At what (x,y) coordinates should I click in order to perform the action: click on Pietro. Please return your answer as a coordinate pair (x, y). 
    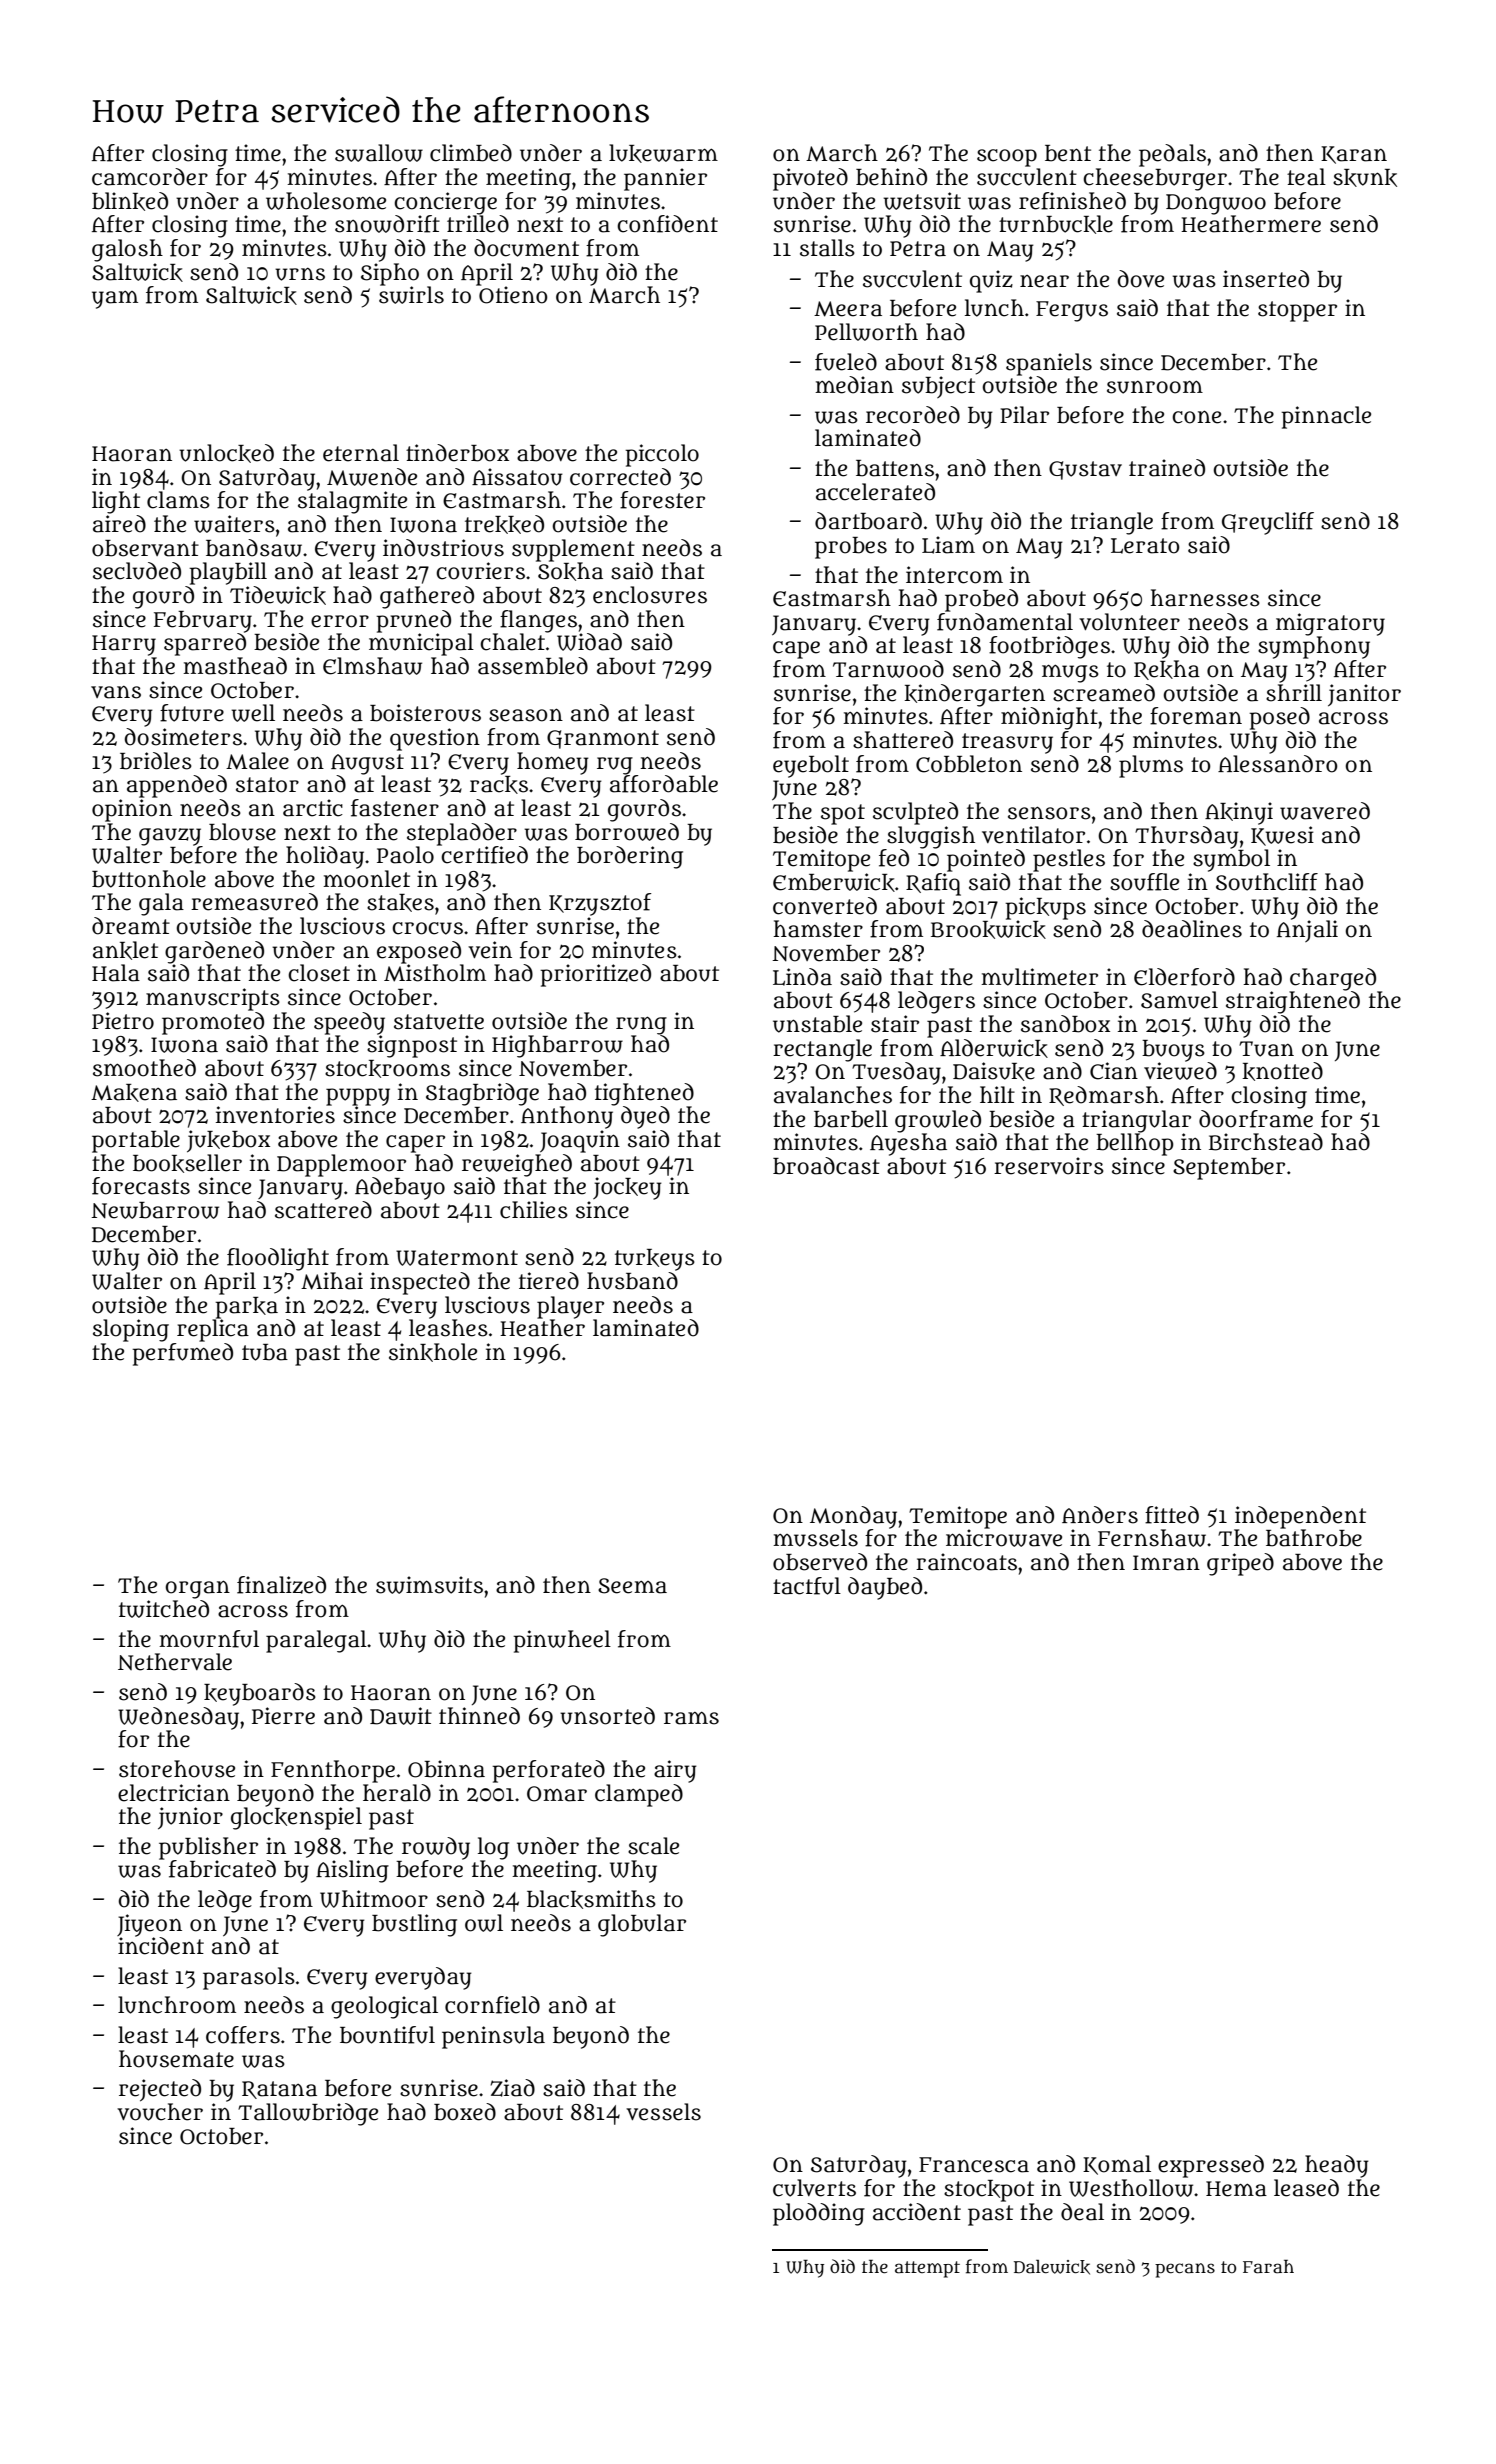
    Looking at the image, I should click on (123, 1021).
